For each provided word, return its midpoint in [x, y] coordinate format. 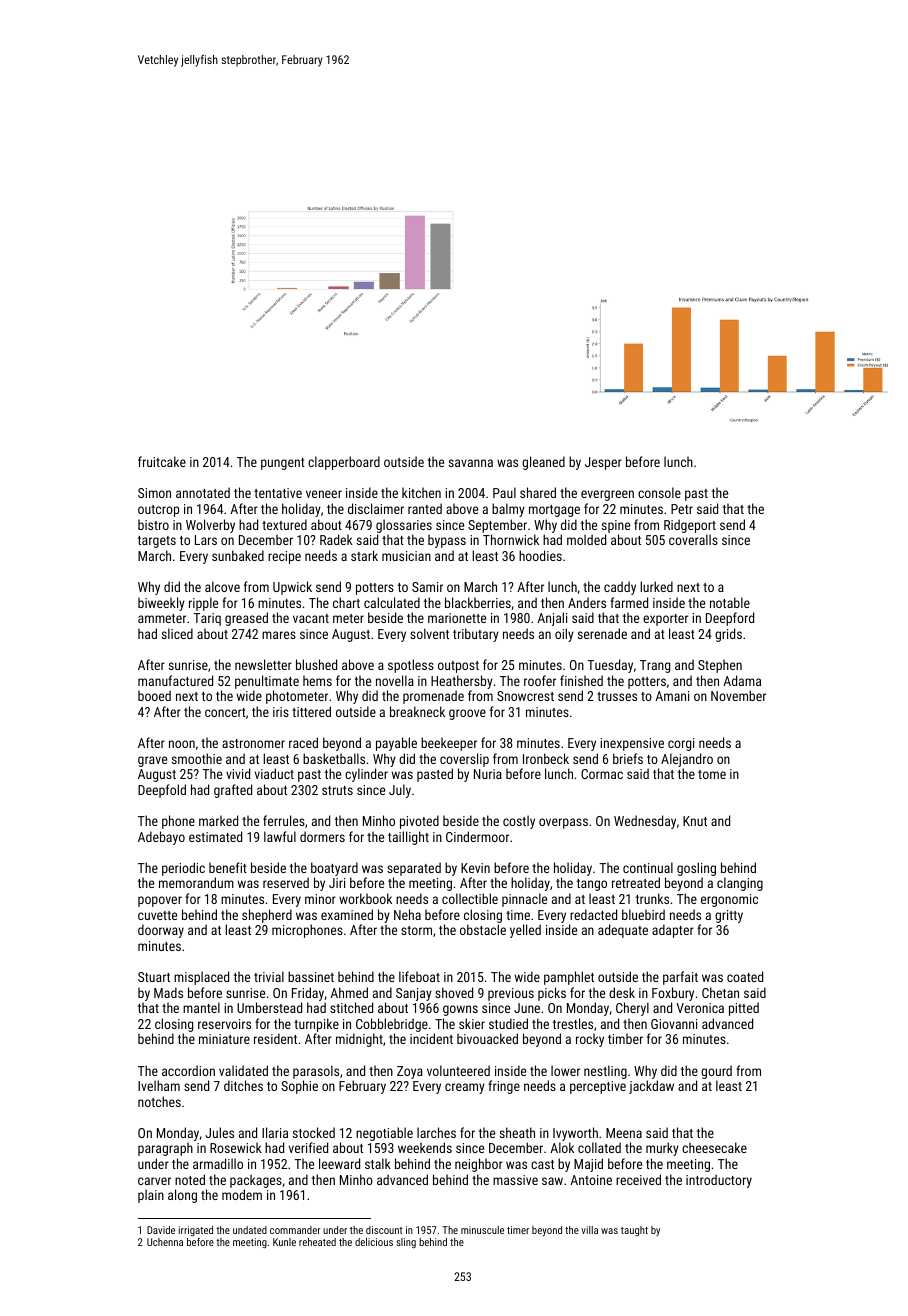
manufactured [175, 680]
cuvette [157, 915]
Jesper [603, 463]
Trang [655, 666]
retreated [636, 882]
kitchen [421, 492]
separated [414, 869]
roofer [540, 680]
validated [243, 1070]
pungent [283, 464]
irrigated [196, 1231]
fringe [504, 1087]
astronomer [253, 743]
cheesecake [714, 1147]
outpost [458, 667]
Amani [672, 696]
